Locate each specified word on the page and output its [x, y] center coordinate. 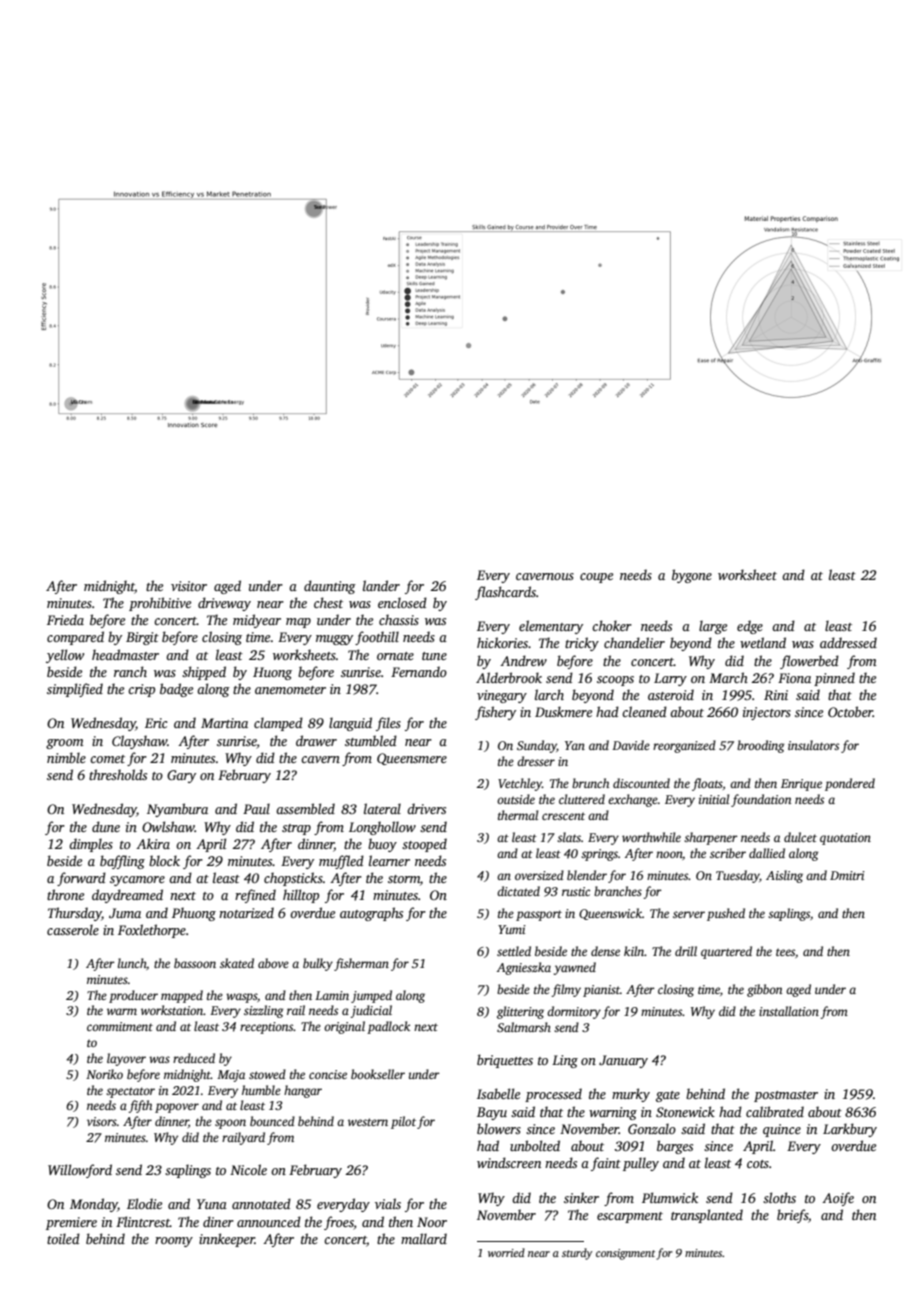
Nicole [248, 1169]
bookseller [378, 1074]
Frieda [65, 619]
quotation [845, 839]
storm [404, 879]
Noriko [104, 1074]
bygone [692, 576]
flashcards [505, 593]
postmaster [786, 1096]
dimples [91, 845]
